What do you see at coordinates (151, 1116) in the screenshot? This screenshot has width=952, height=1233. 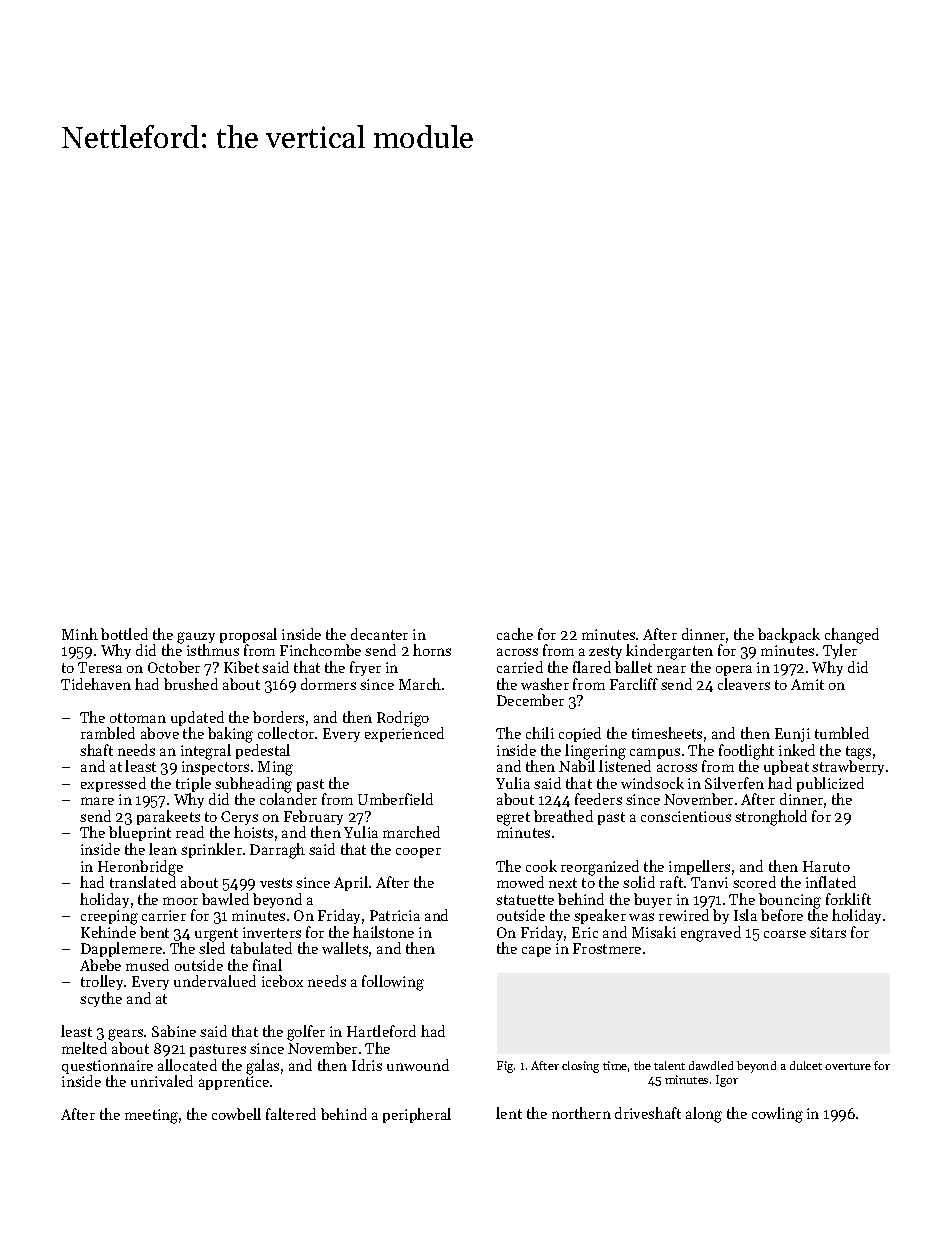 I see `meeting` at bounding box center [151, 1116].
